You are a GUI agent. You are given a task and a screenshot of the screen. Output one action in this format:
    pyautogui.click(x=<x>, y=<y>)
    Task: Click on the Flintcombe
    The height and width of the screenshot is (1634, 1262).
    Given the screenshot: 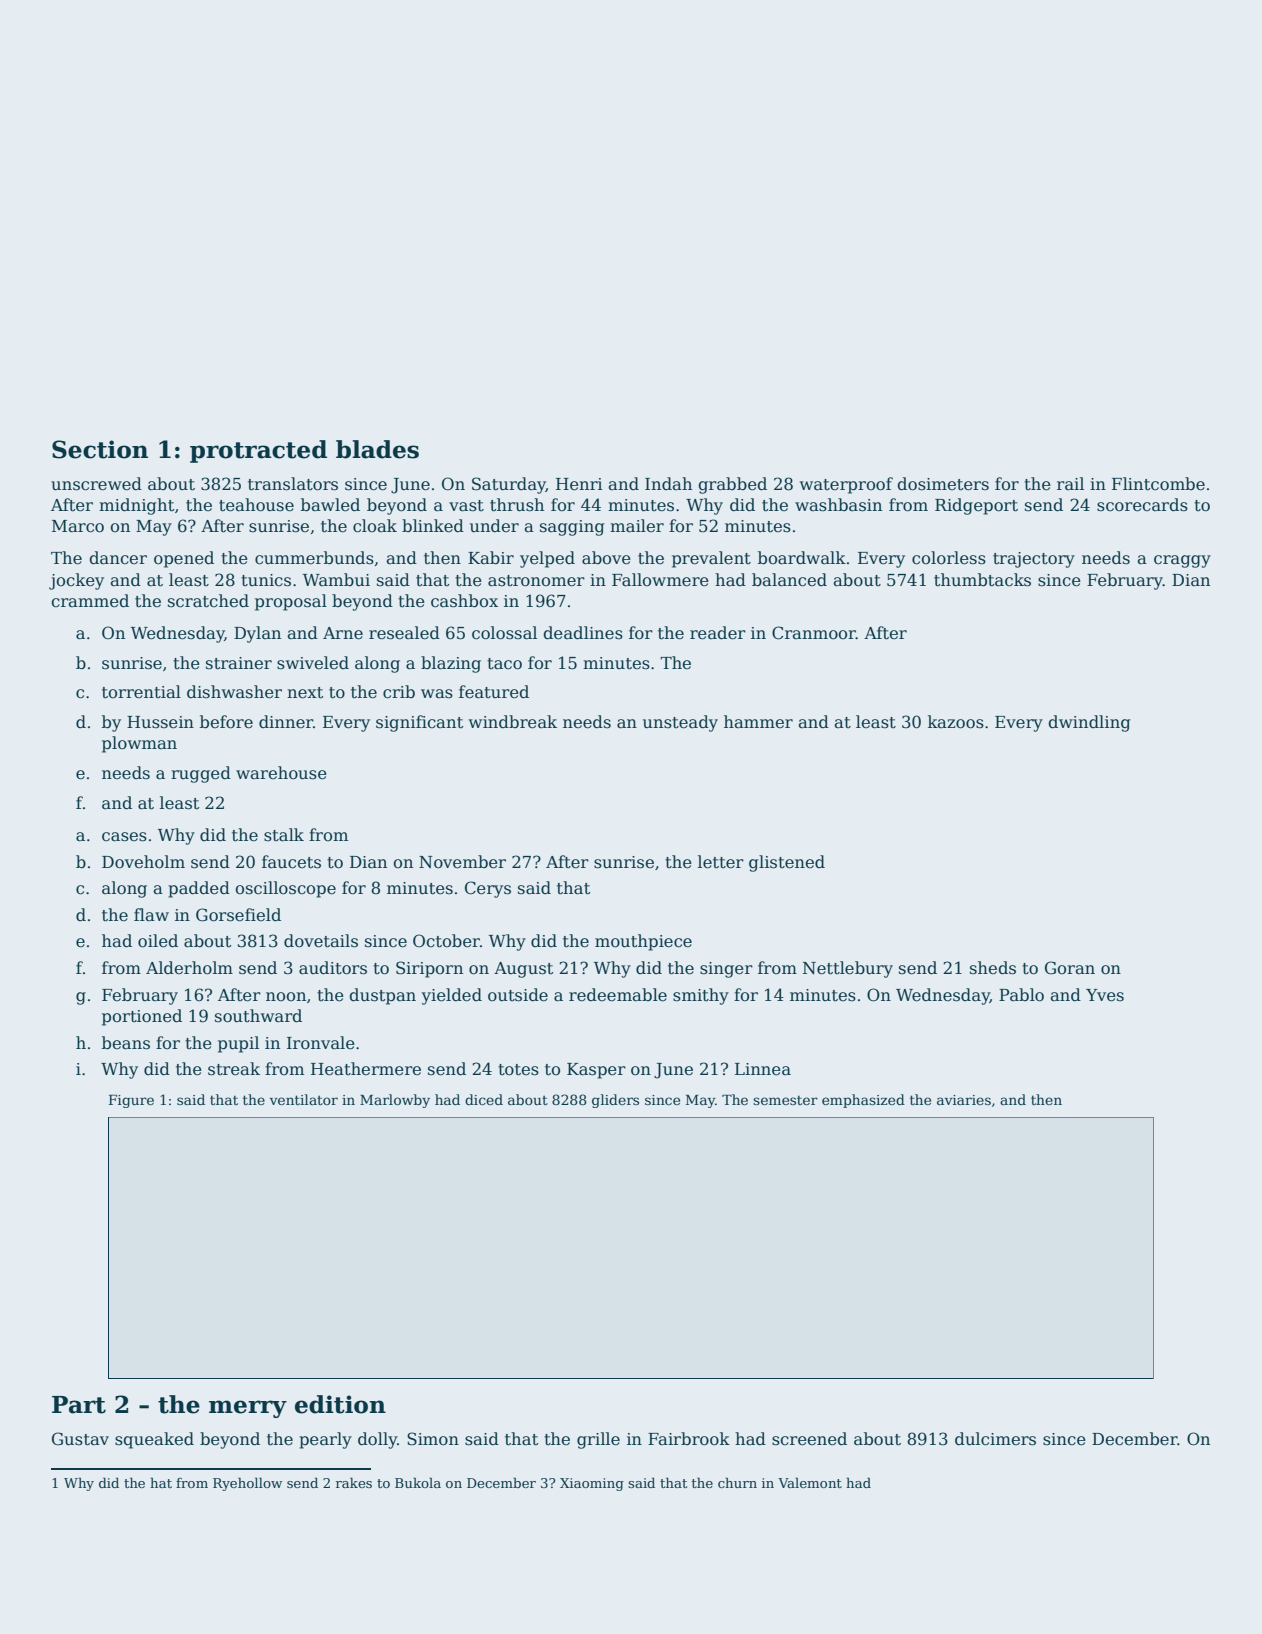 What is the action you would take?
    pyautogui.click(x=1158, y=484)
